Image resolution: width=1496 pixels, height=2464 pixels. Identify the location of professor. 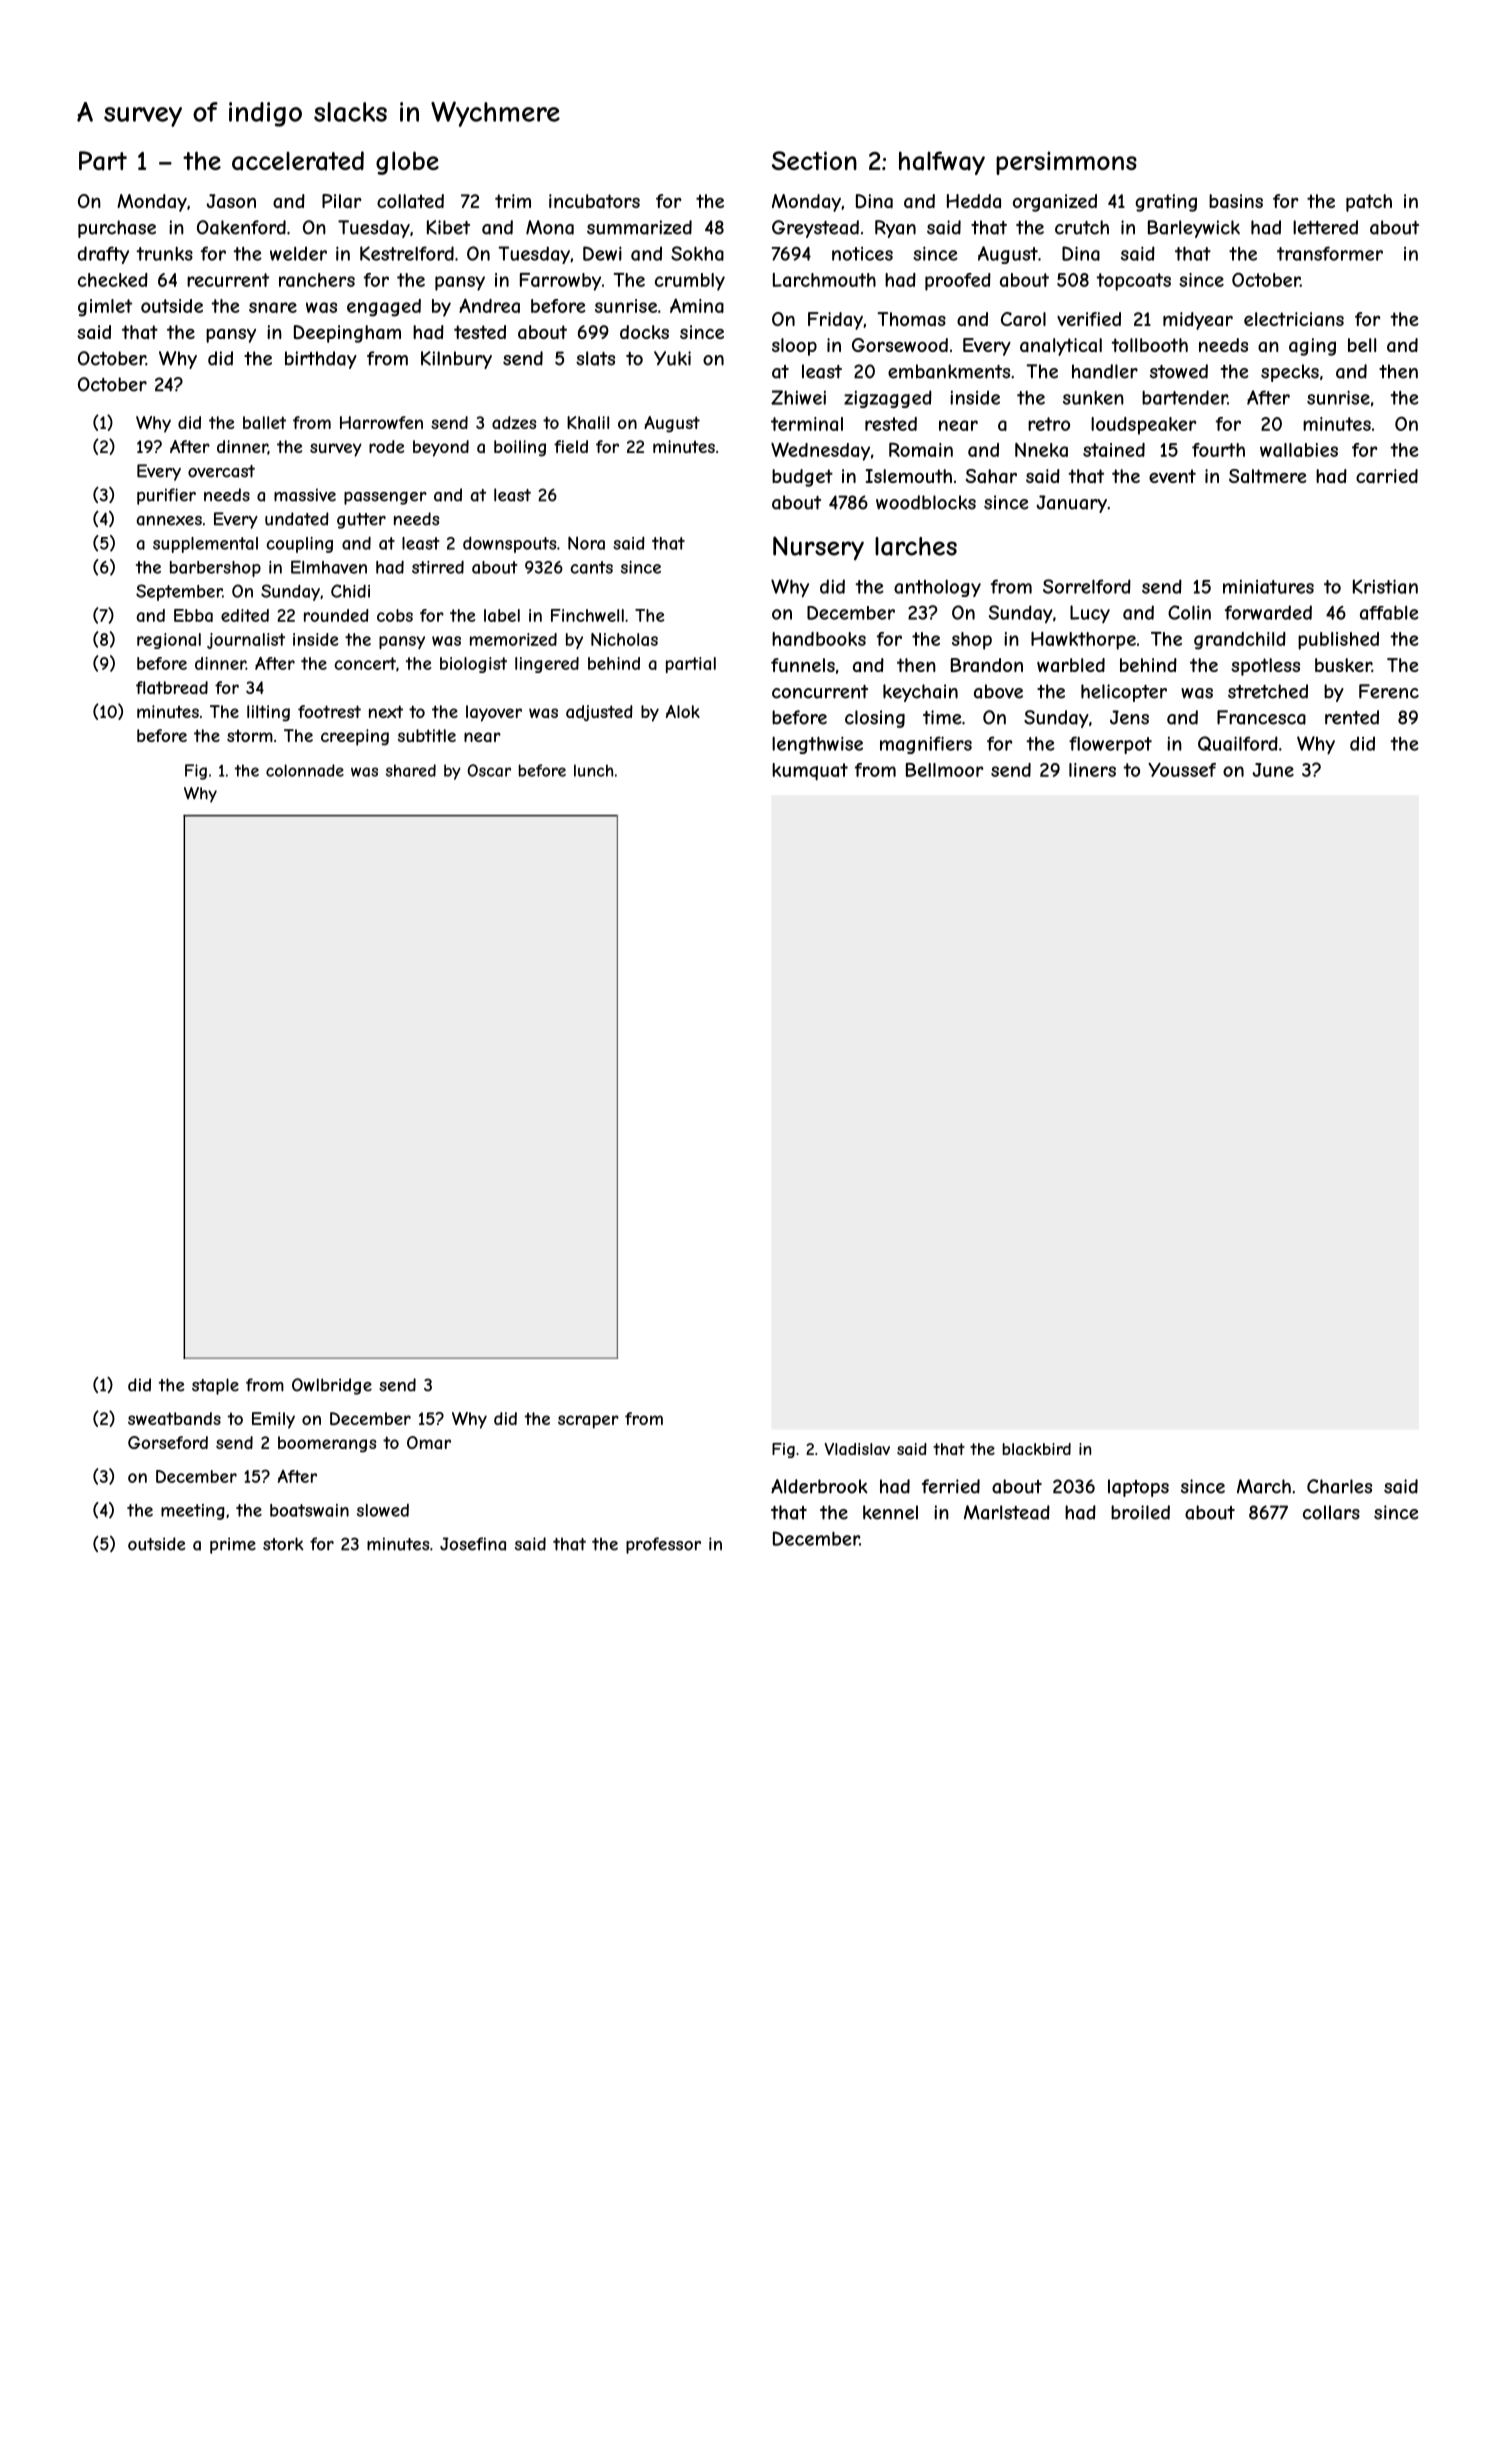
(663, 1545).
